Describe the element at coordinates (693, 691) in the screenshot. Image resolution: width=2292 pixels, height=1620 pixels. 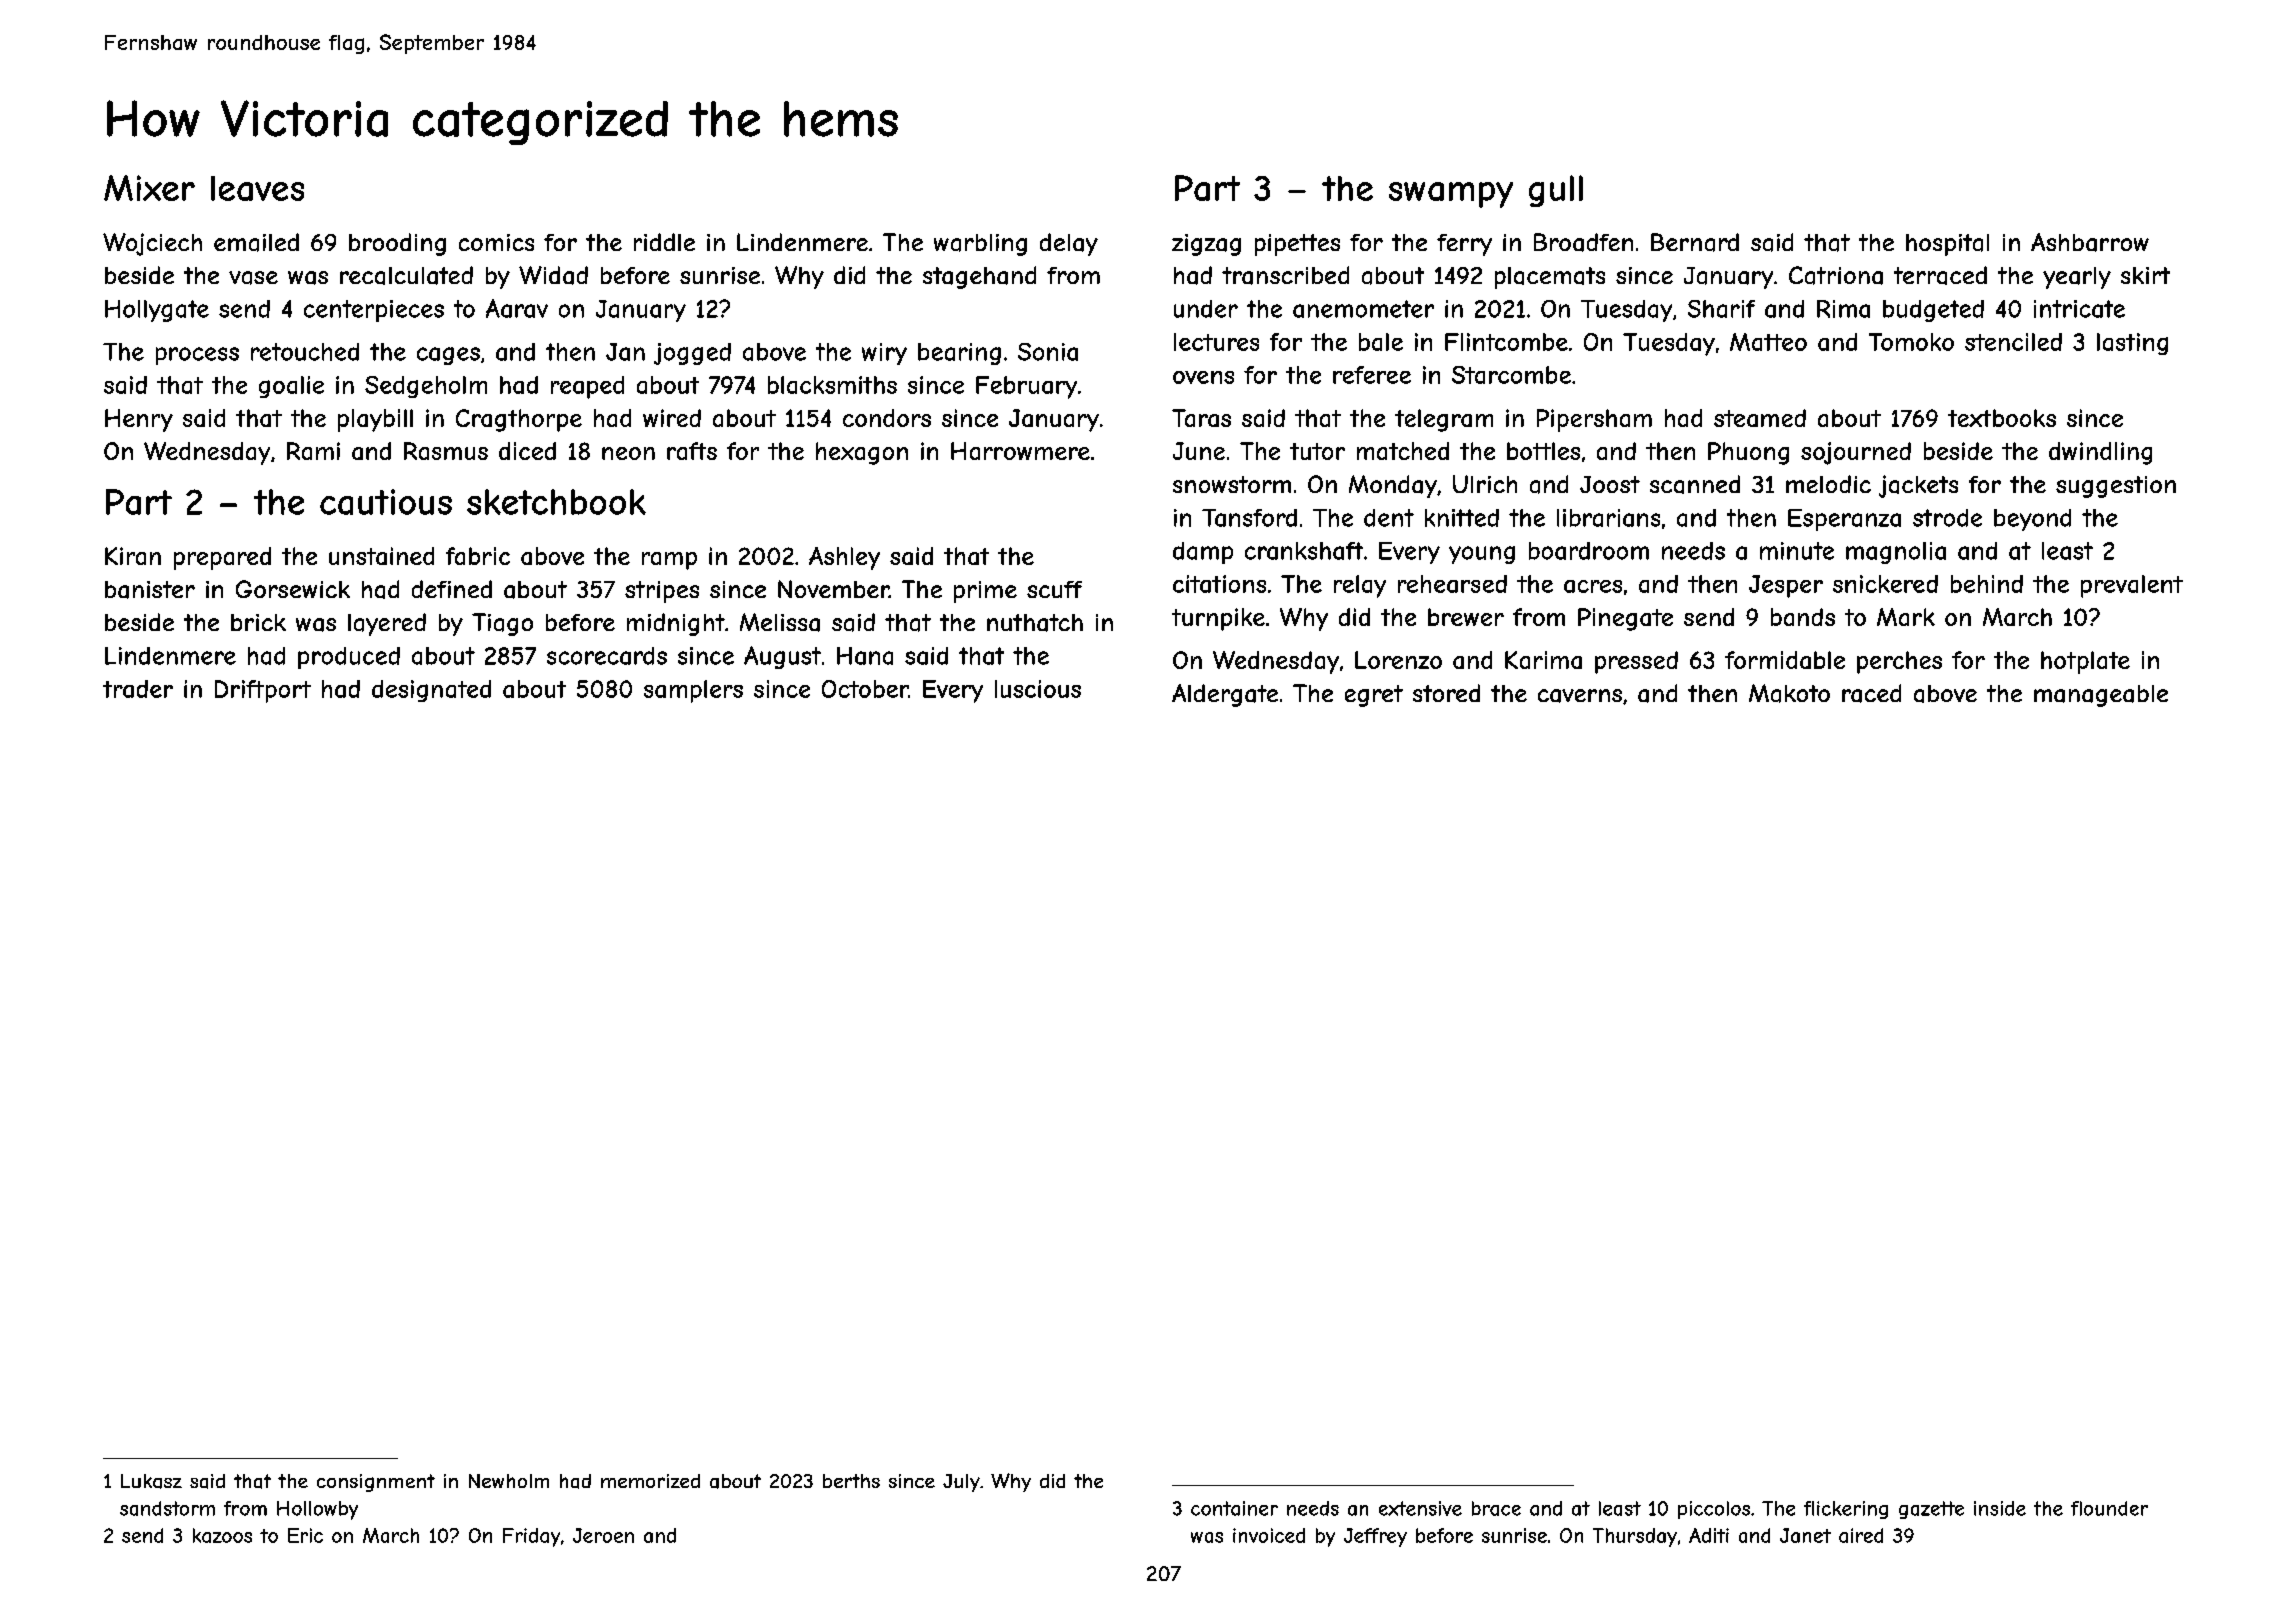
I see `samplers` at that location.
